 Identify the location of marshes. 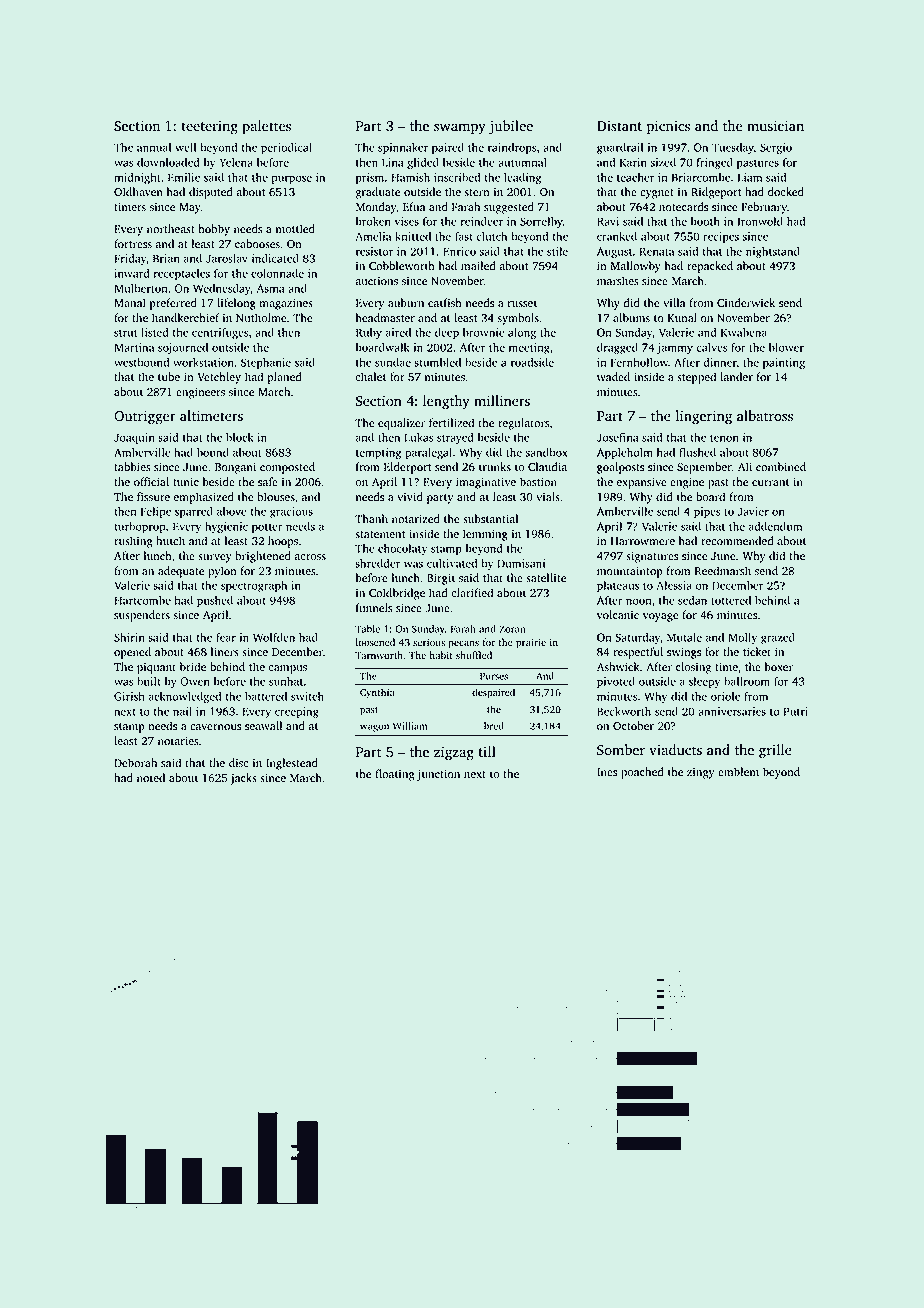
(618, 281).
